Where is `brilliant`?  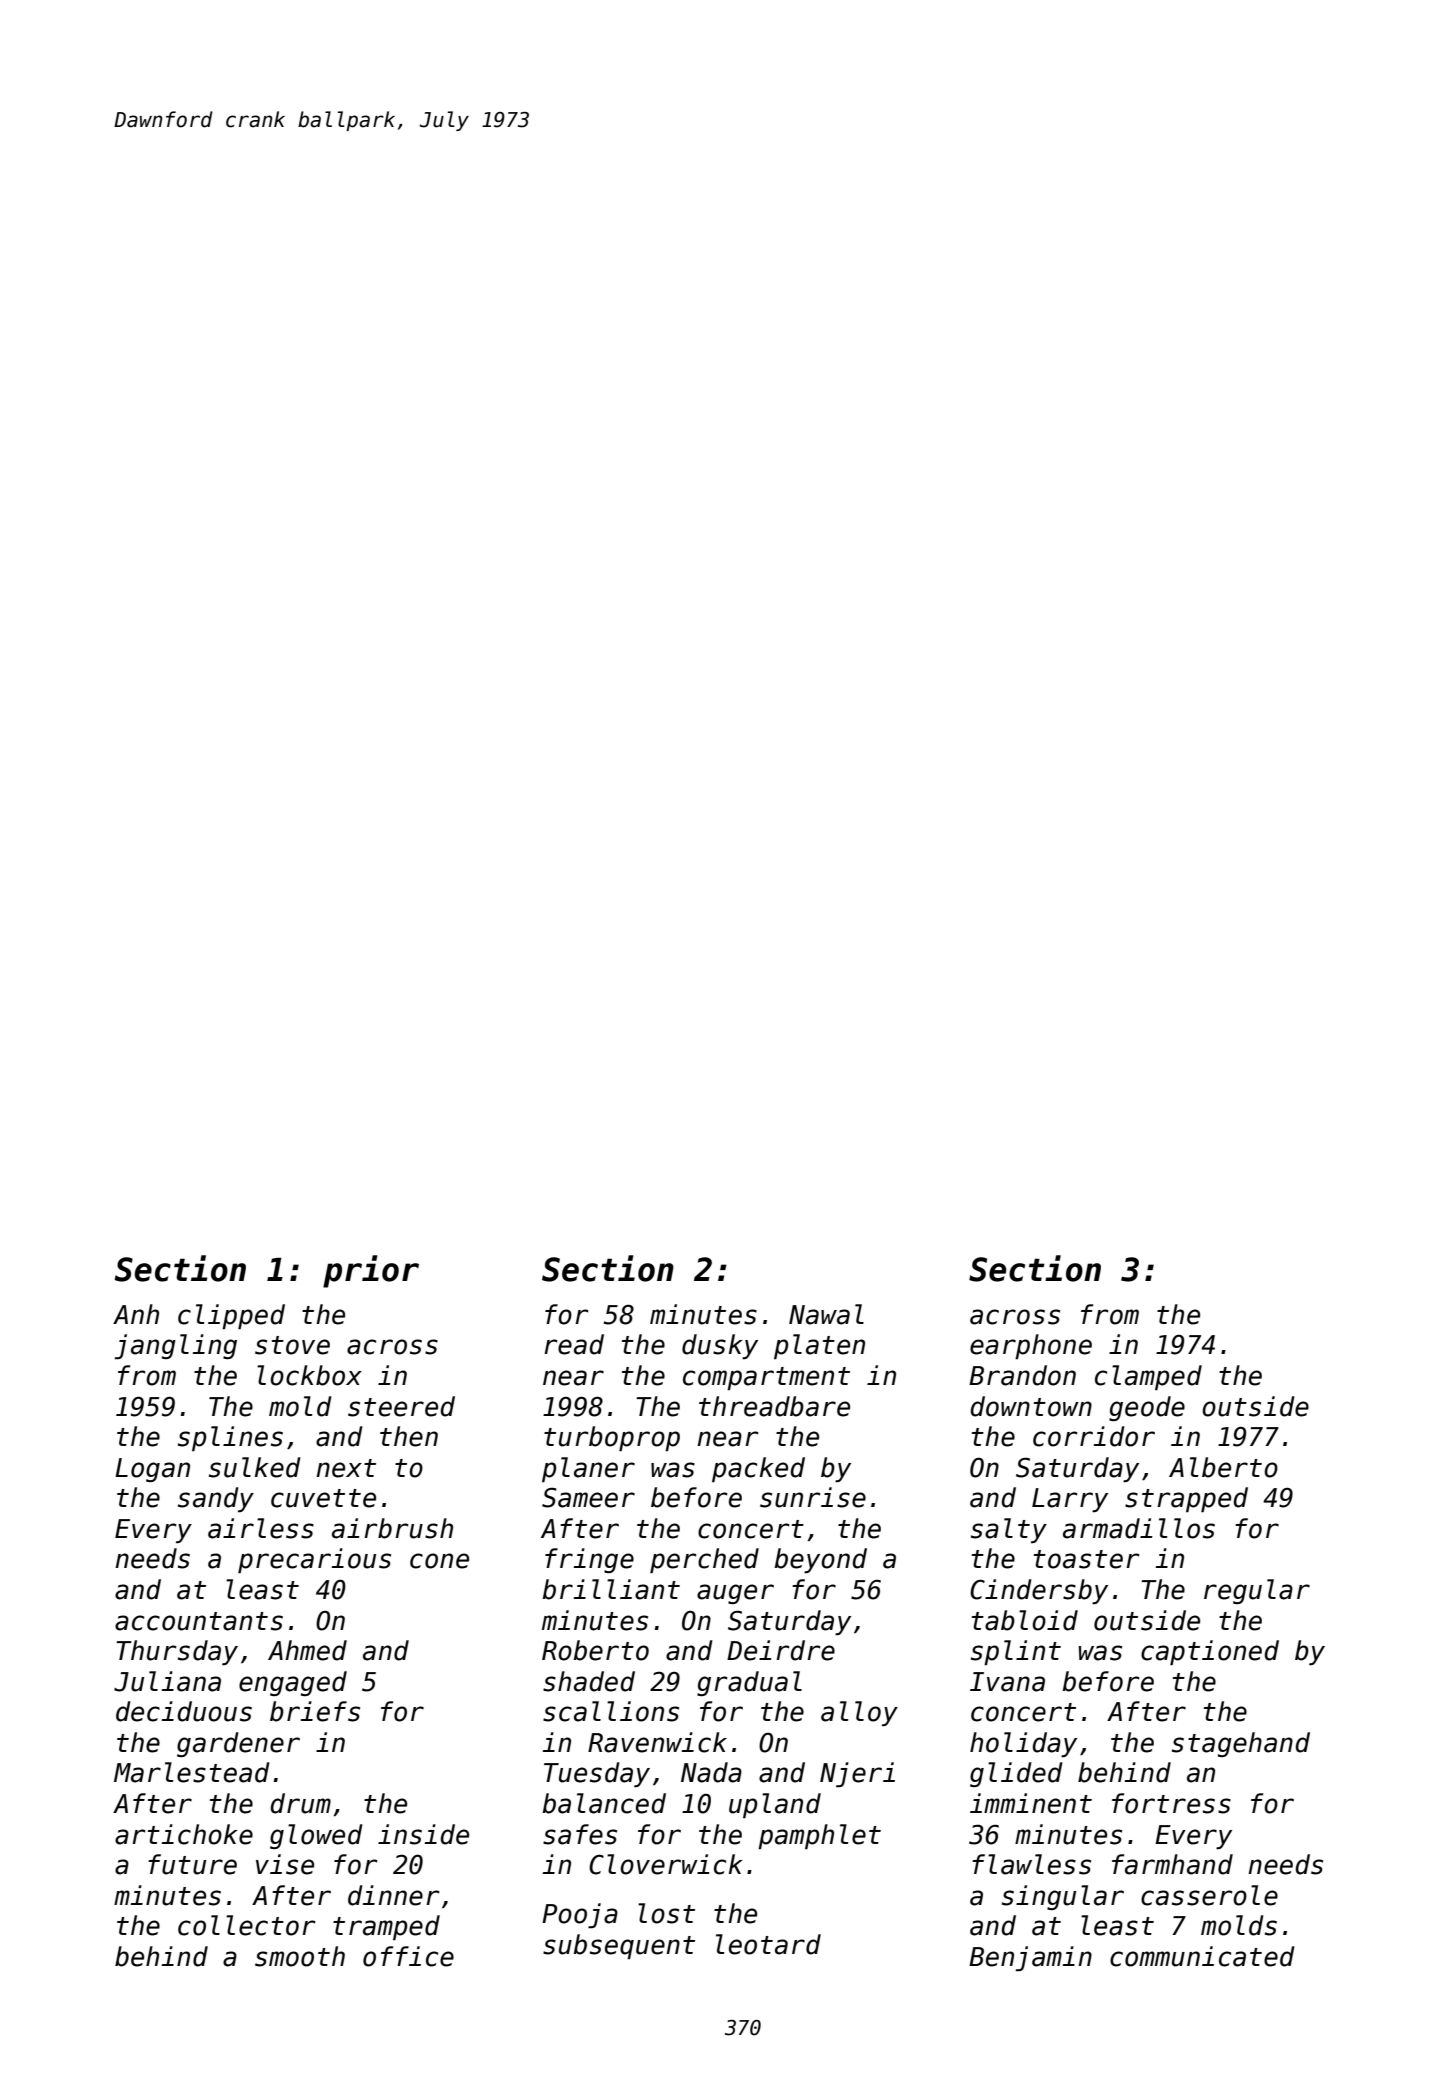
brilliant is located at coordinates (611, 1589).
